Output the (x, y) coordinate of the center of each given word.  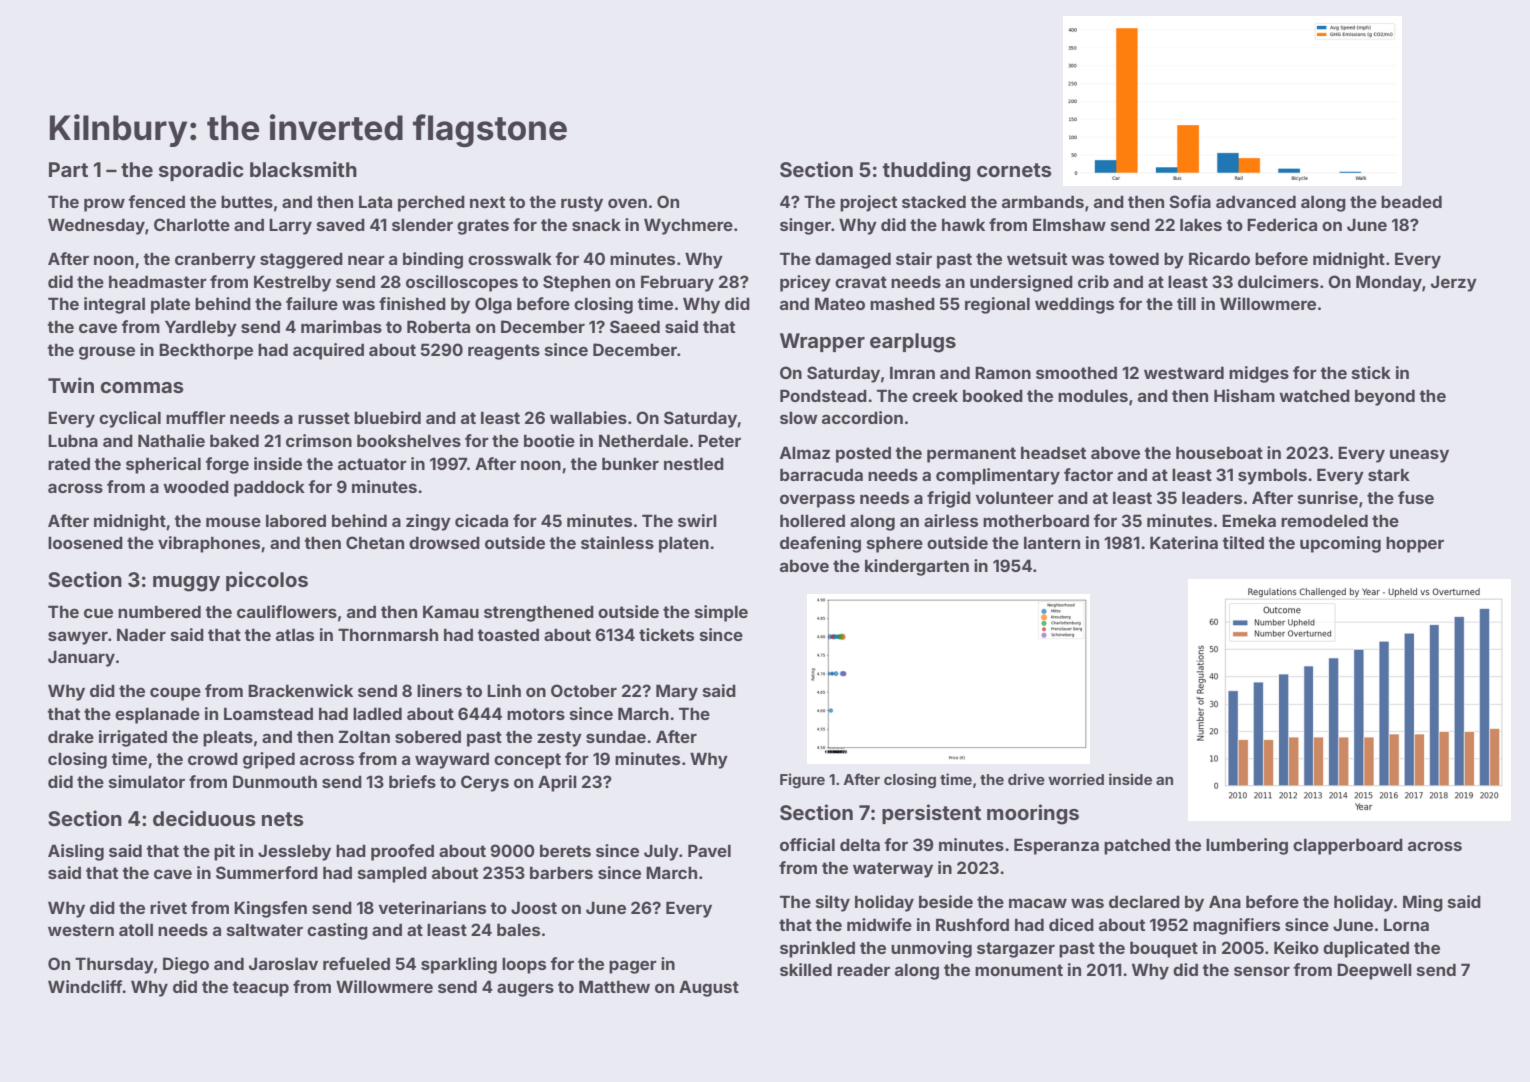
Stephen (576, 283)
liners (439, 690)
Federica (1282, 224)
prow (104, 205)
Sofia (1190, 201)
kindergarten (917, 567)
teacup (260, 989)
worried (1076, 779)
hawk (963, 224)
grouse (107, 353)
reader (863, 969)
